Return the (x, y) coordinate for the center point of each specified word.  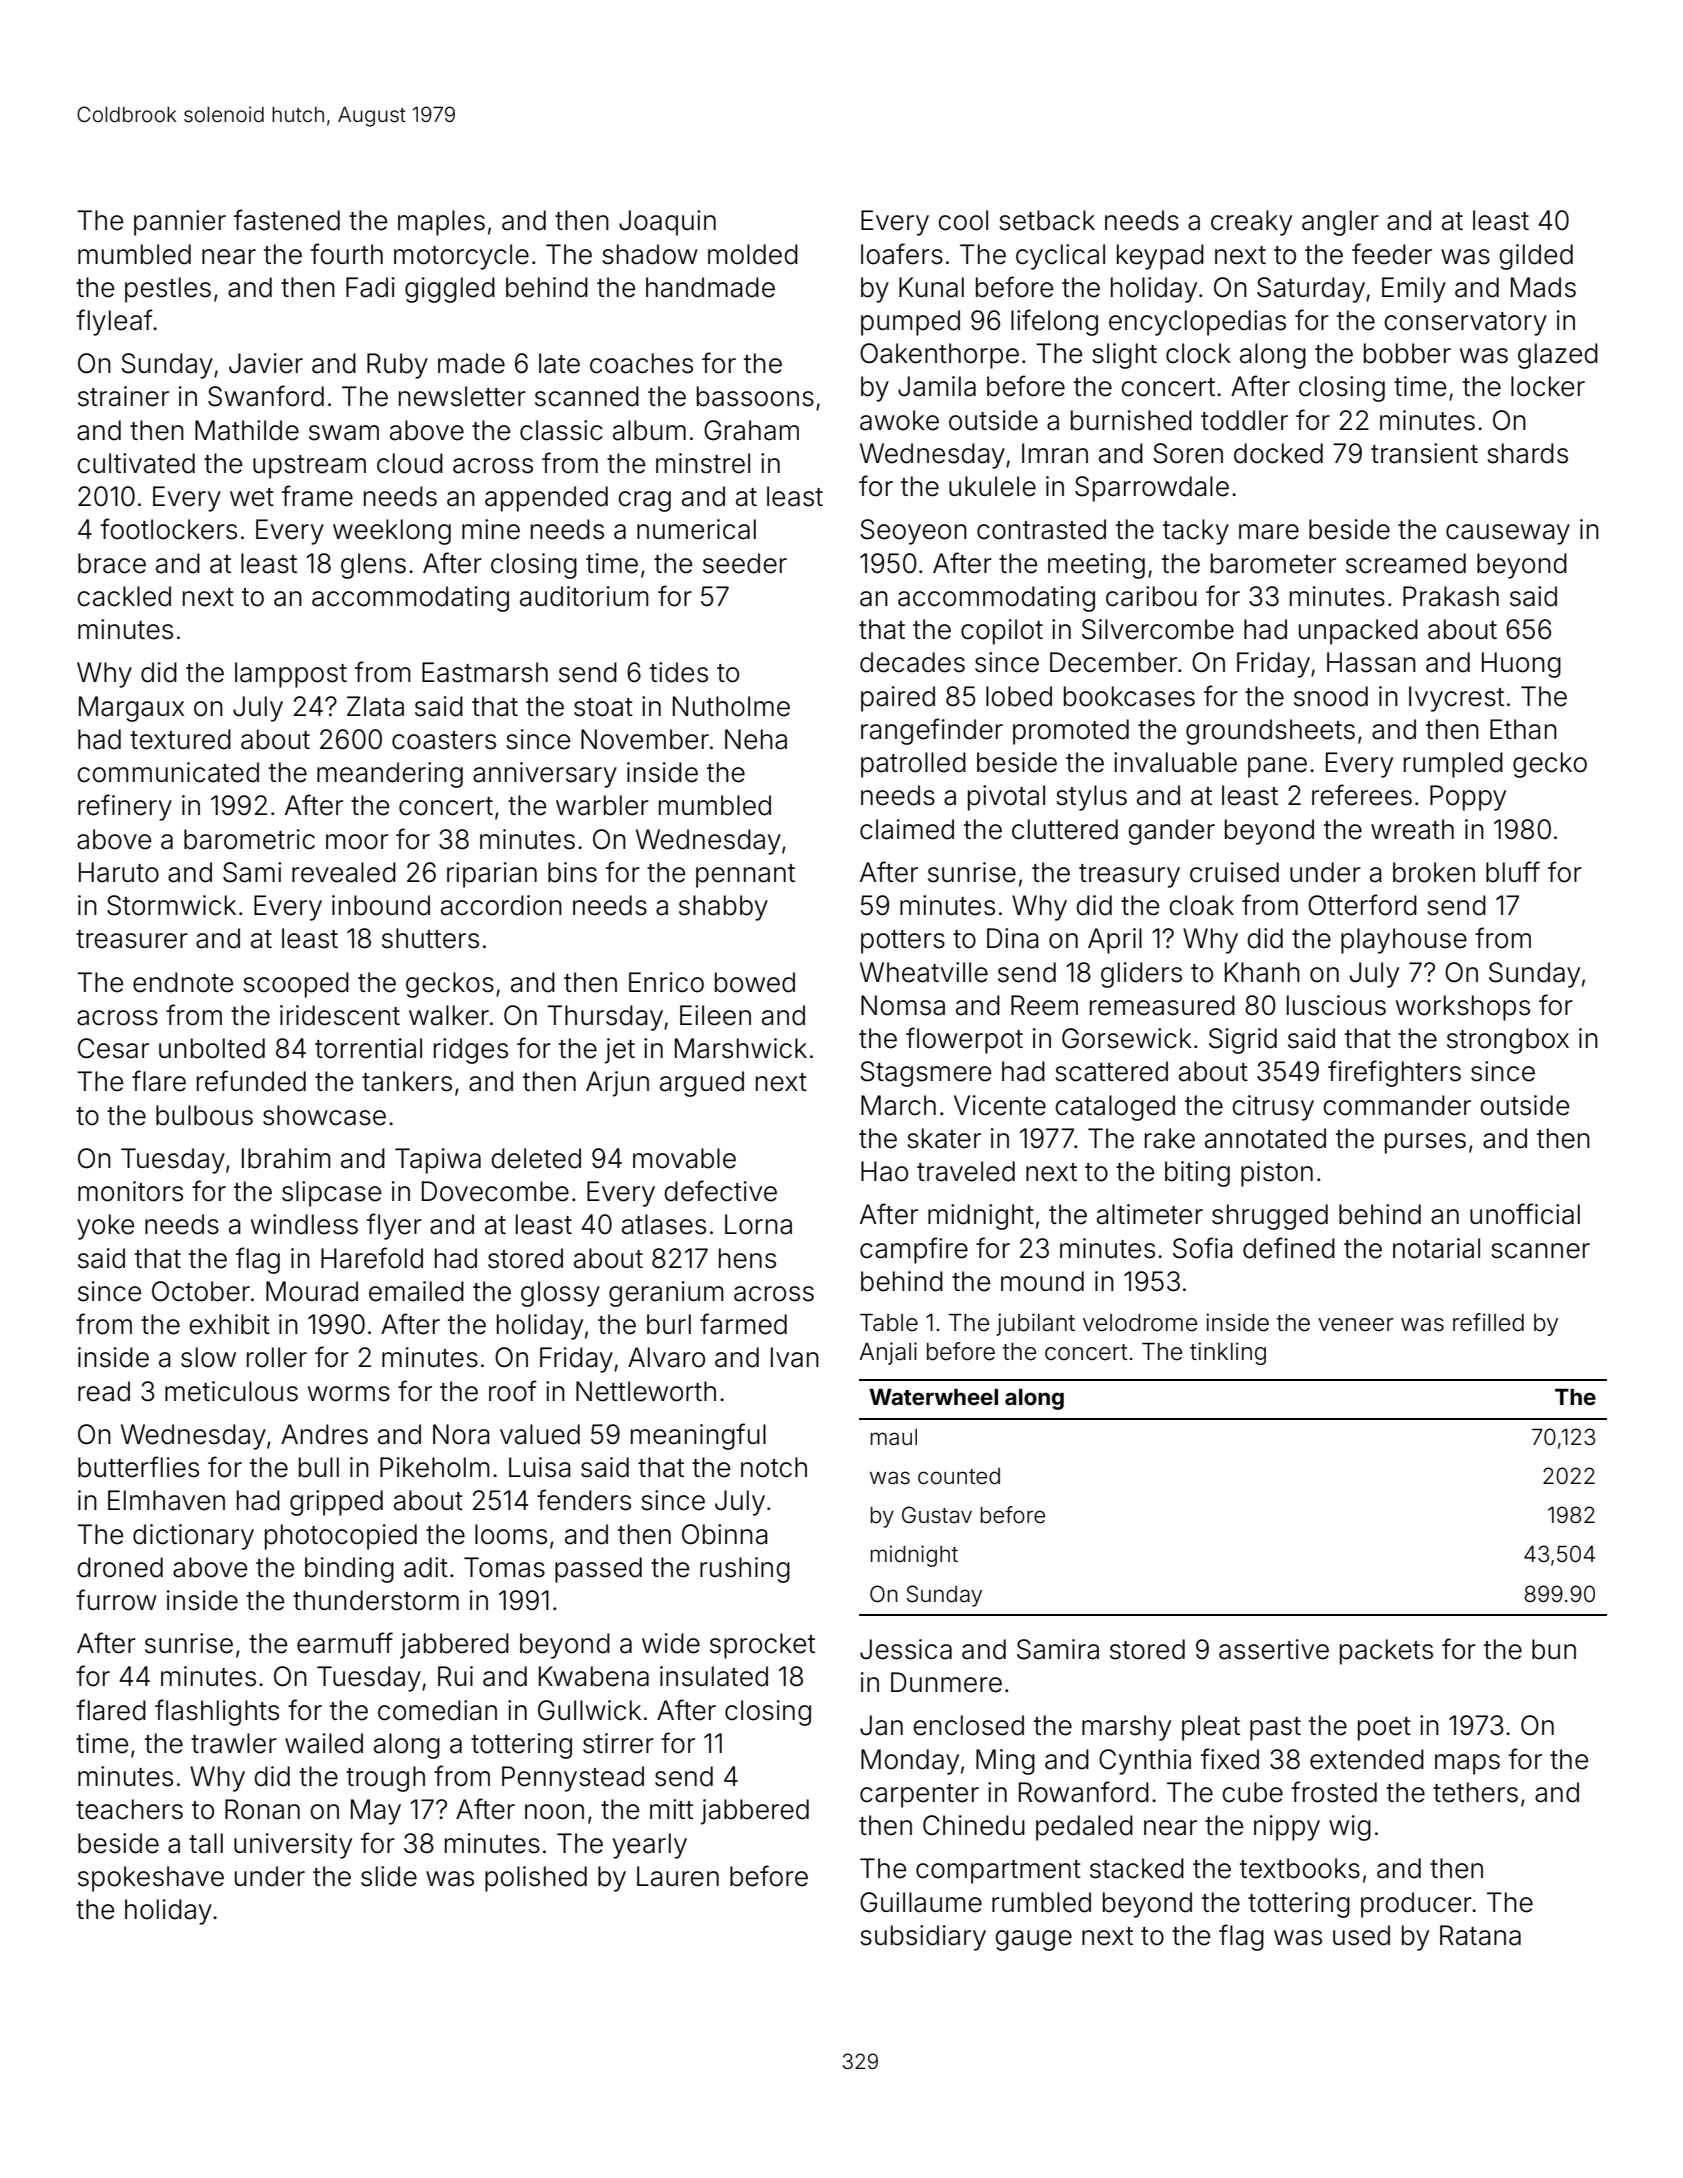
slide (389, 1876)
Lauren (678, 1876)
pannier (180, 223)
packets (1386, 1652)
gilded (1536, 257)
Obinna (725, 1534)
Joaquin (667, 223)
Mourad (312, 1291)
